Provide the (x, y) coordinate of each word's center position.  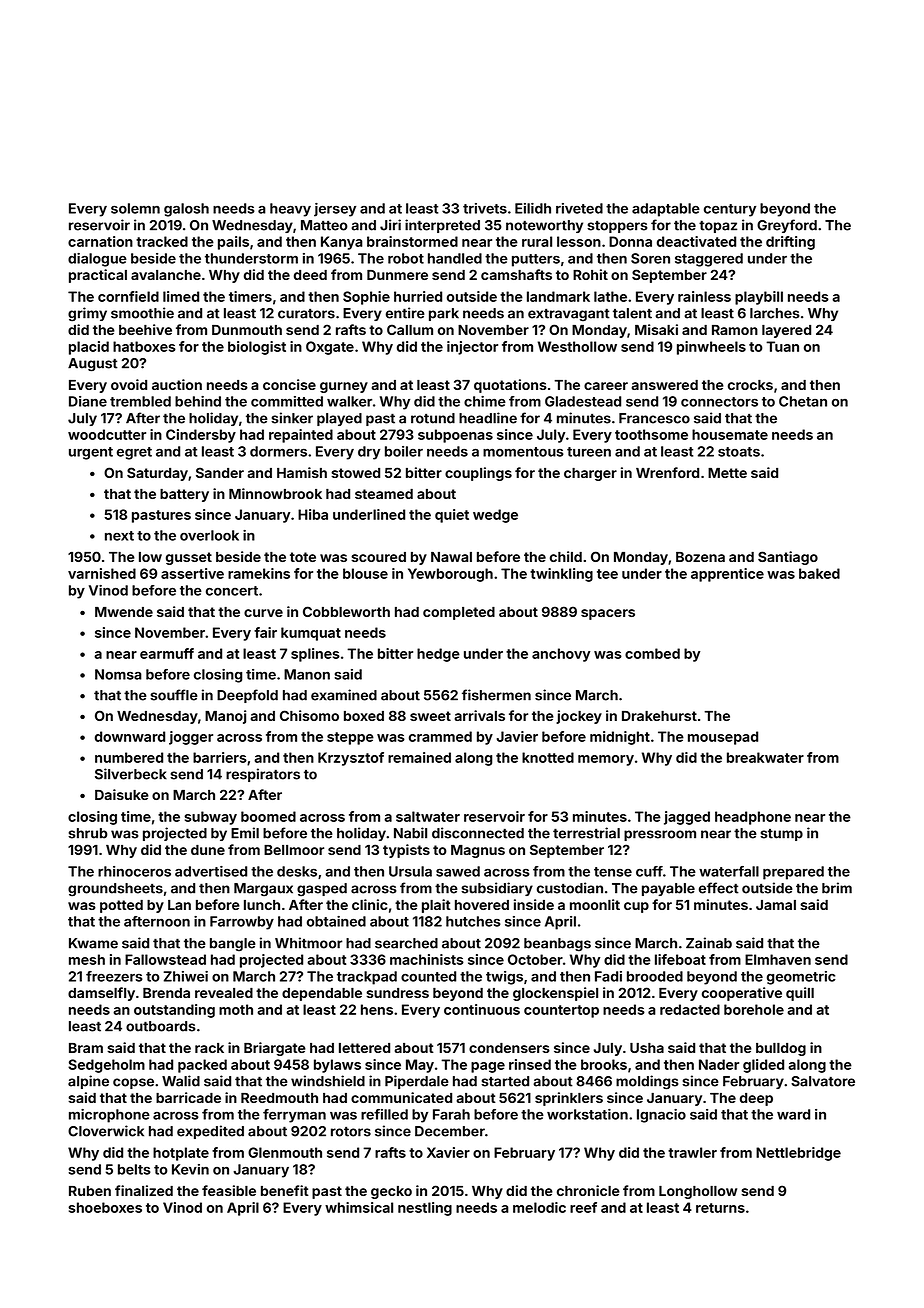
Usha (647, 1048)
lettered (364, 1048)
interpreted (442, 226)
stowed (355, 473)
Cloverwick (106, 1131)
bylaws (337, 1066)
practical (98, 276)
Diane (88, 401)
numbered (129, 757)
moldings (647, 1082)
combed (652, 653)
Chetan (803, 401)
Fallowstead (165, 959)
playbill (759, 298)
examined (344, 695)
